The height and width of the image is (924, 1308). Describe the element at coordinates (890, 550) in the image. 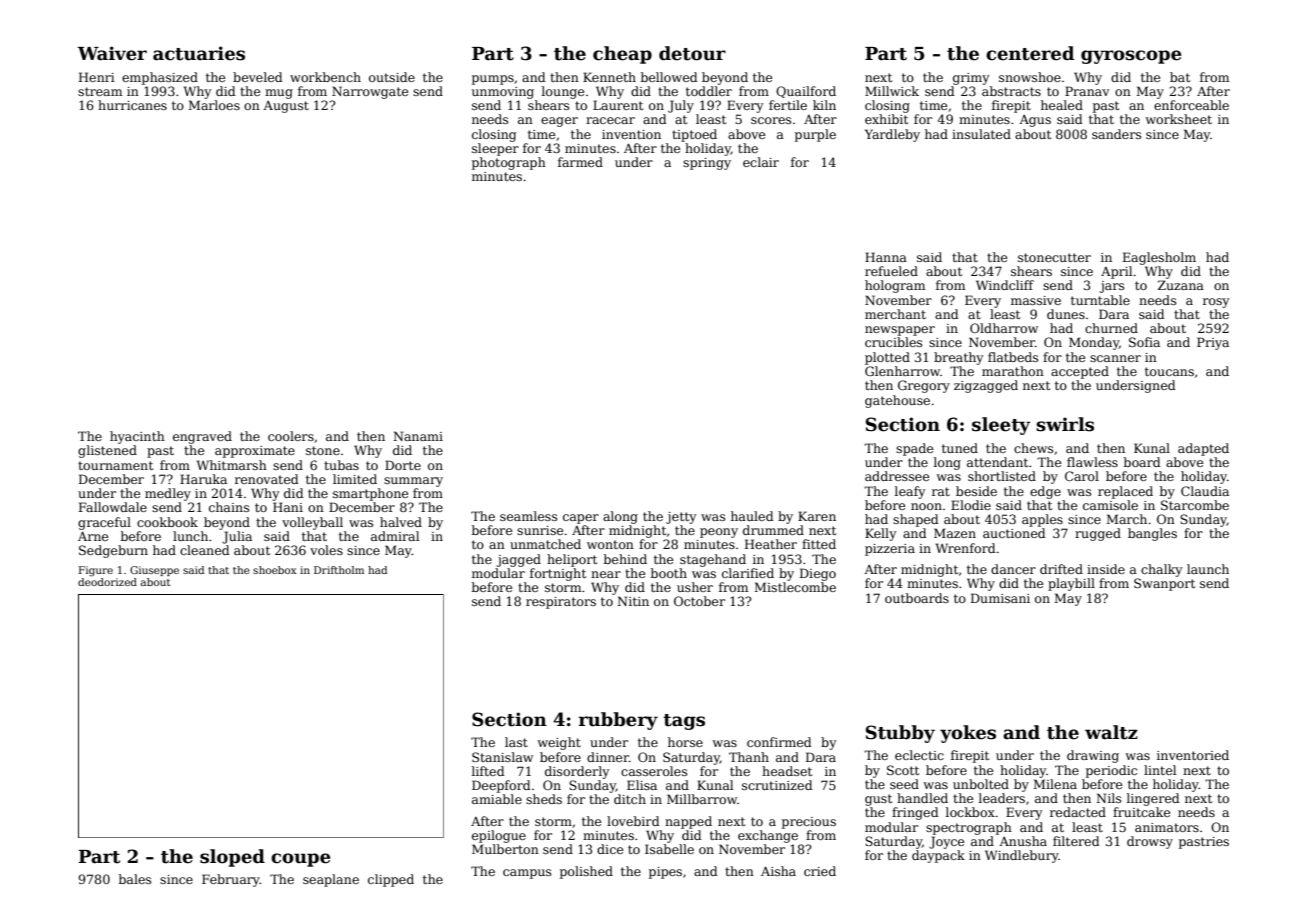

I see `pizzeria` at that location.
